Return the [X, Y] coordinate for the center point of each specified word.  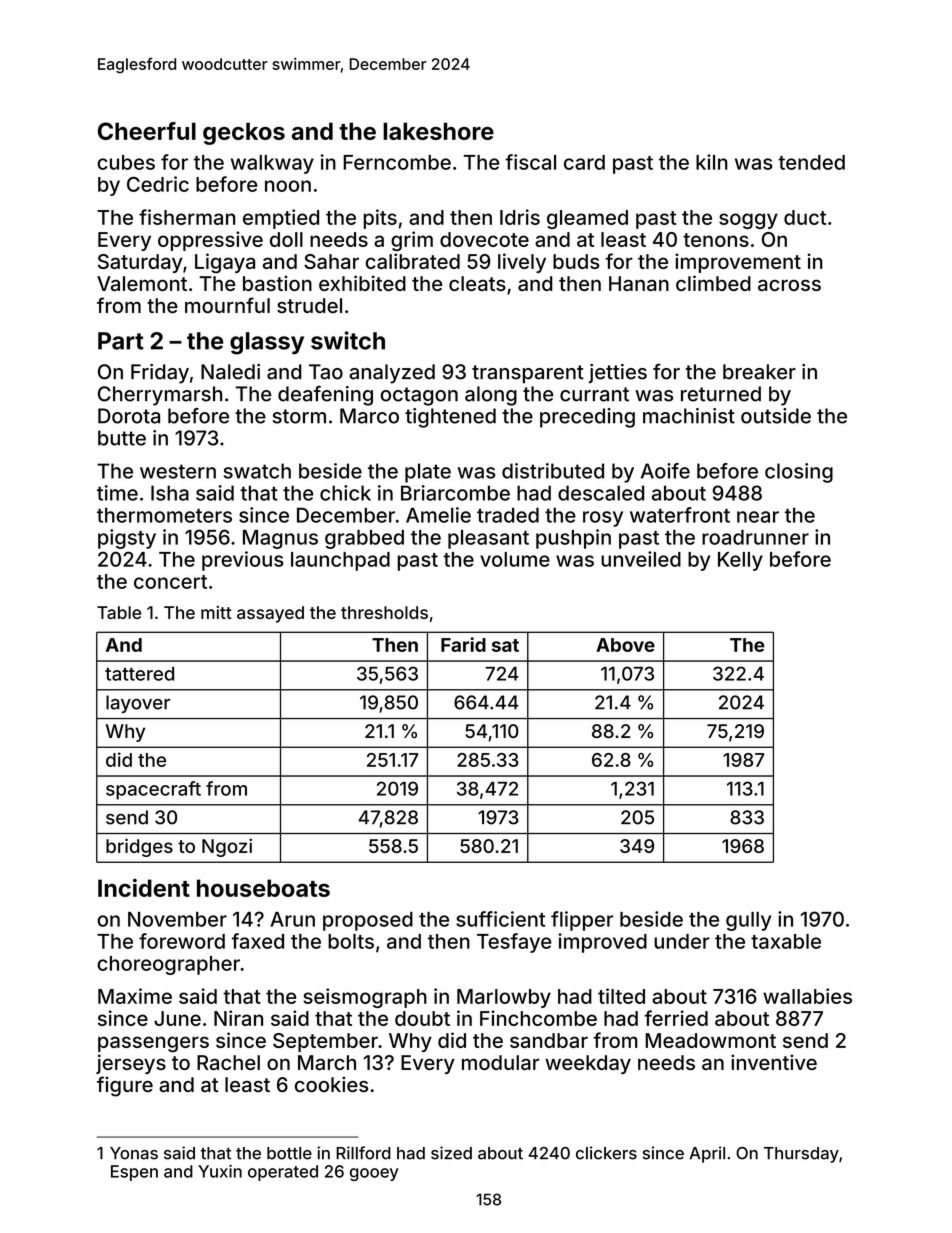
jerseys [131, 1064]
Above [625, 645]
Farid [463, 644]
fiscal [530, 162]
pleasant [488, 539]
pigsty [127, 539]
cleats [477, 283]
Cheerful [147, 131]
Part [121, 341]
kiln [712, 162]
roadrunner [755, 537]
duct [805, 217]
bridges [139, 847]
